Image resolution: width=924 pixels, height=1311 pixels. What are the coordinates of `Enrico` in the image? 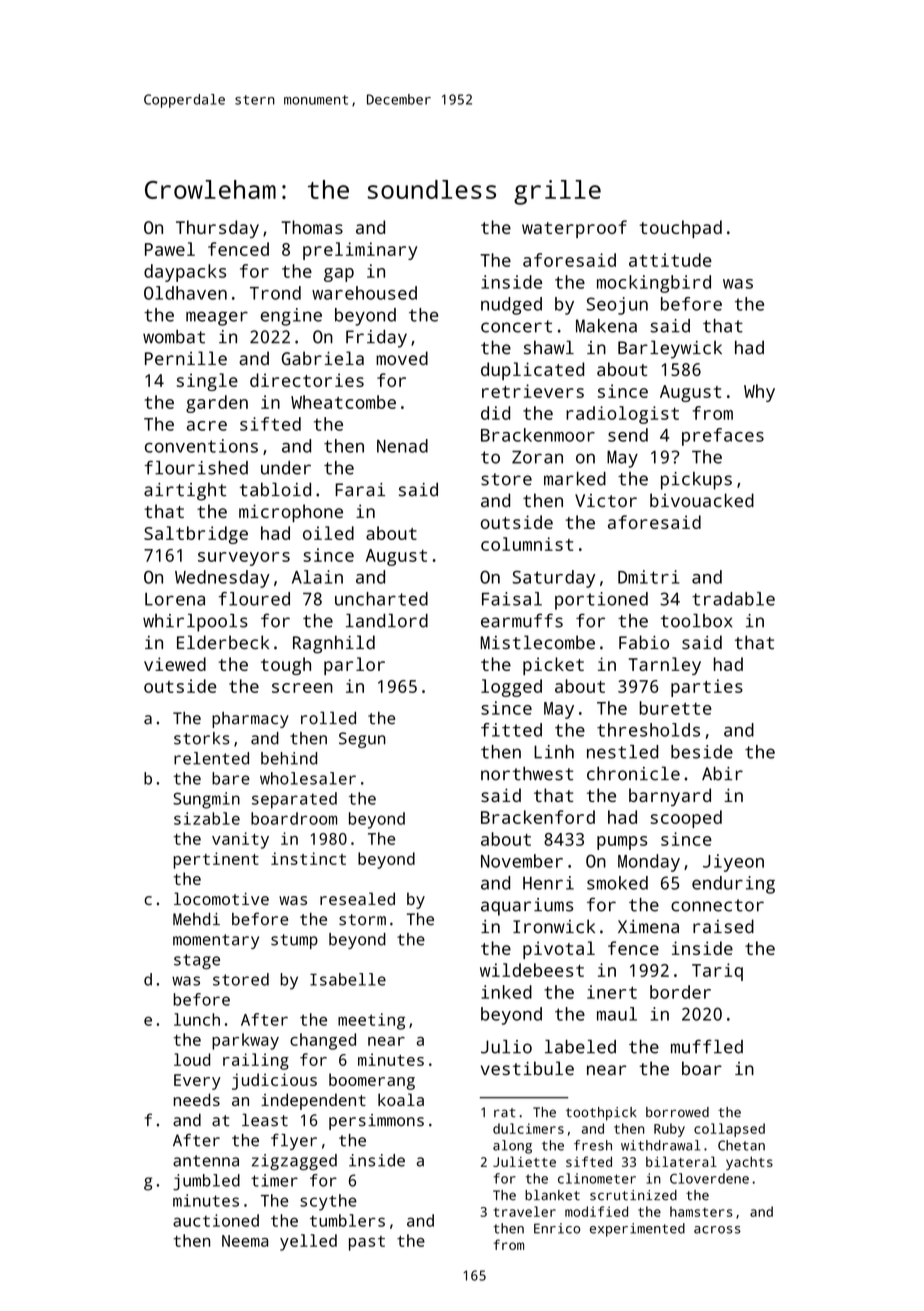 It's located at (557, 1228).
